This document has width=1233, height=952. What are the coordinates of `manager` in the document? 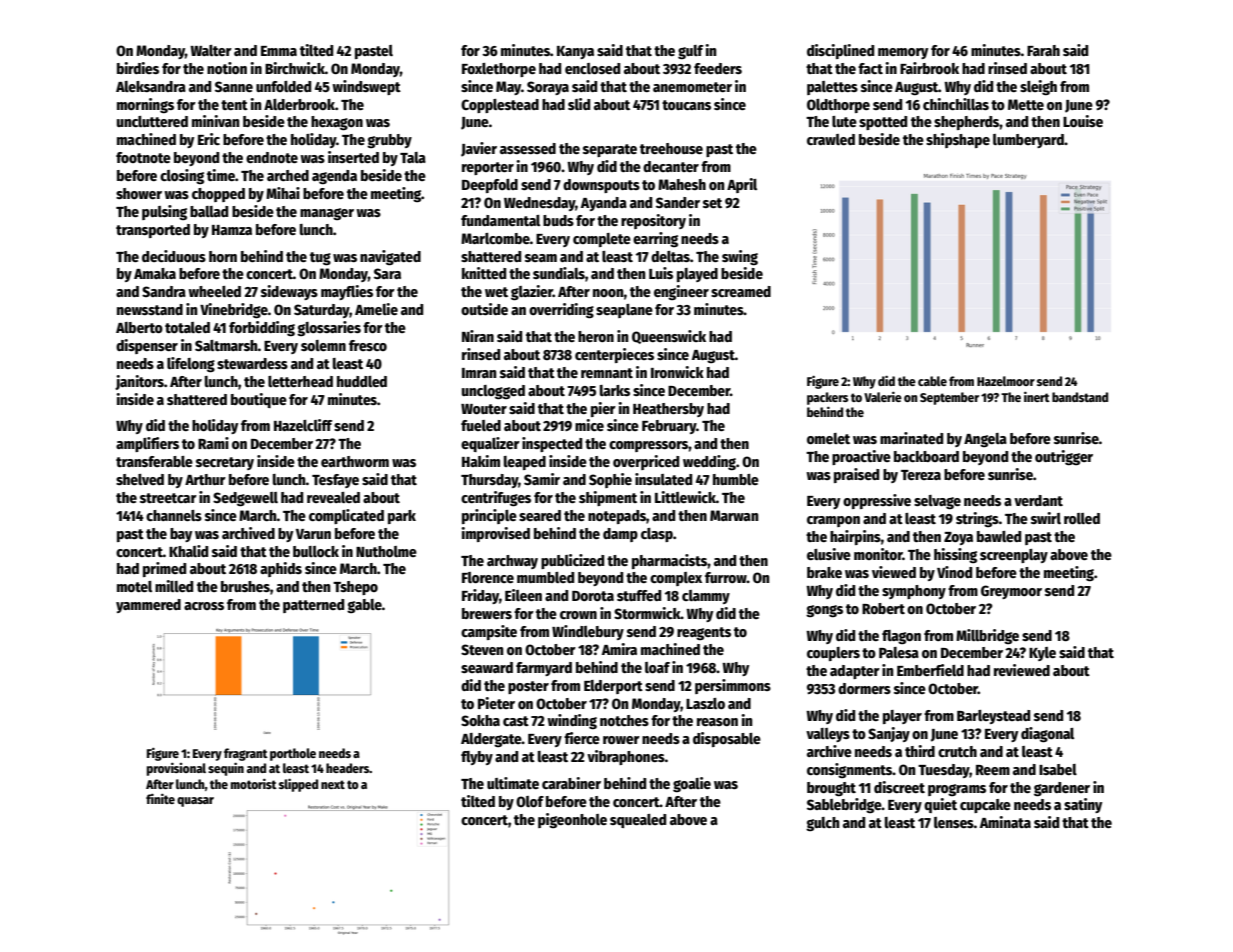 It's located at (327, 214).
